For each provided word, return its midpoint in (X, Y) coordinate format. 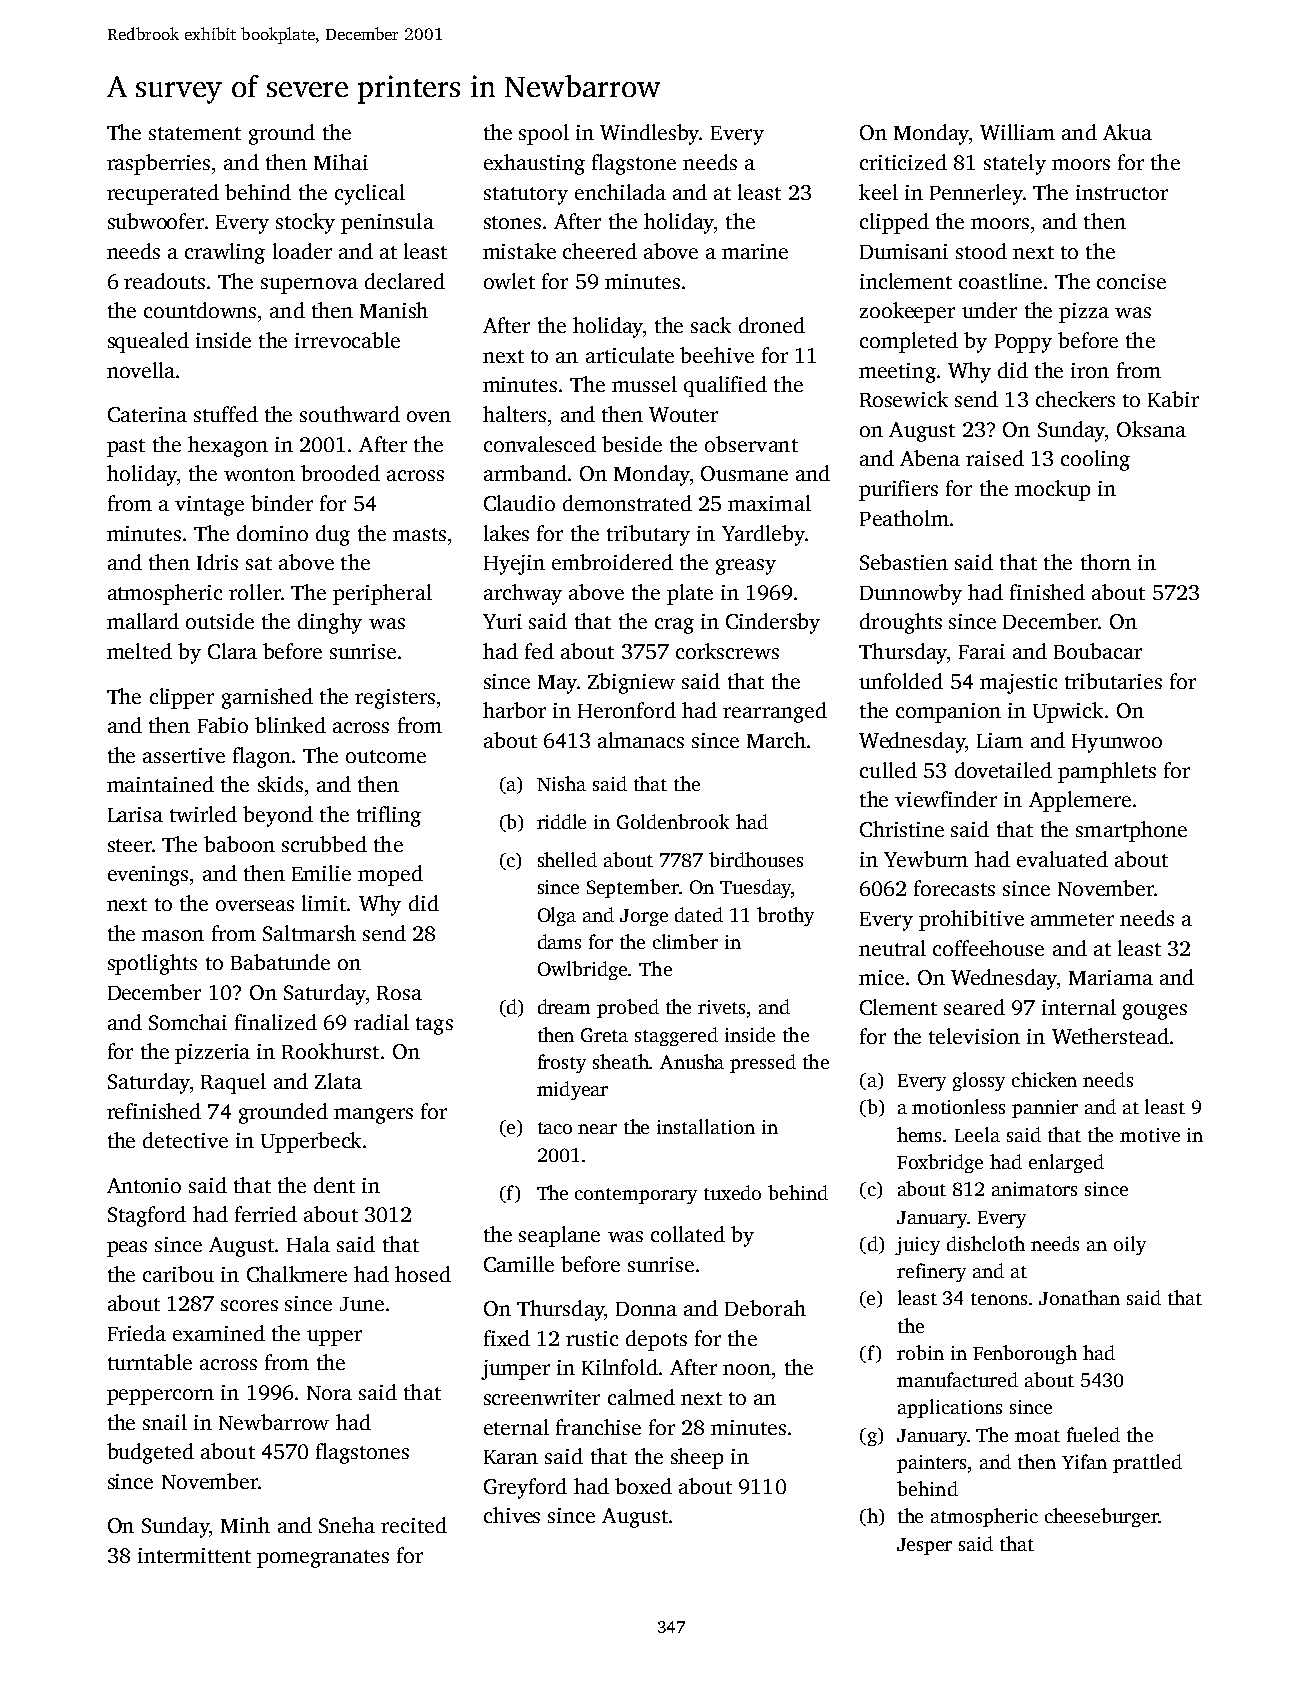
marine (755, 251)
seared (974, 1007)
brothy (785, 916)
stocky (305, 223)
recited (414, 1525)
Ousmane (744, 473)
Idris (217, 562)
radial (381, 1022)
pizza (1084, 313)
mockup (1052, 490)
